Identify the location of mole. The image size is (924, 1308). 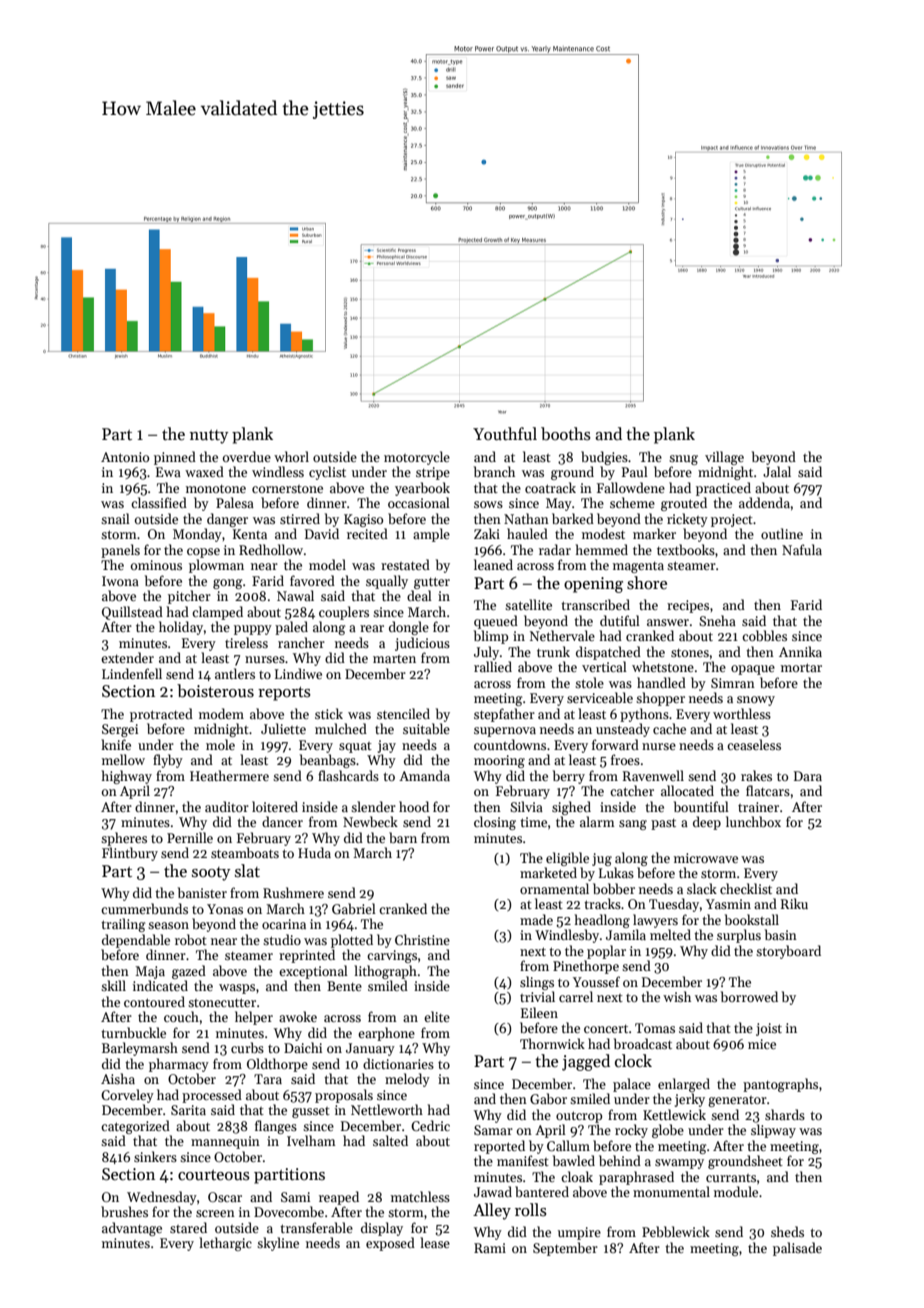
(220, 744).
